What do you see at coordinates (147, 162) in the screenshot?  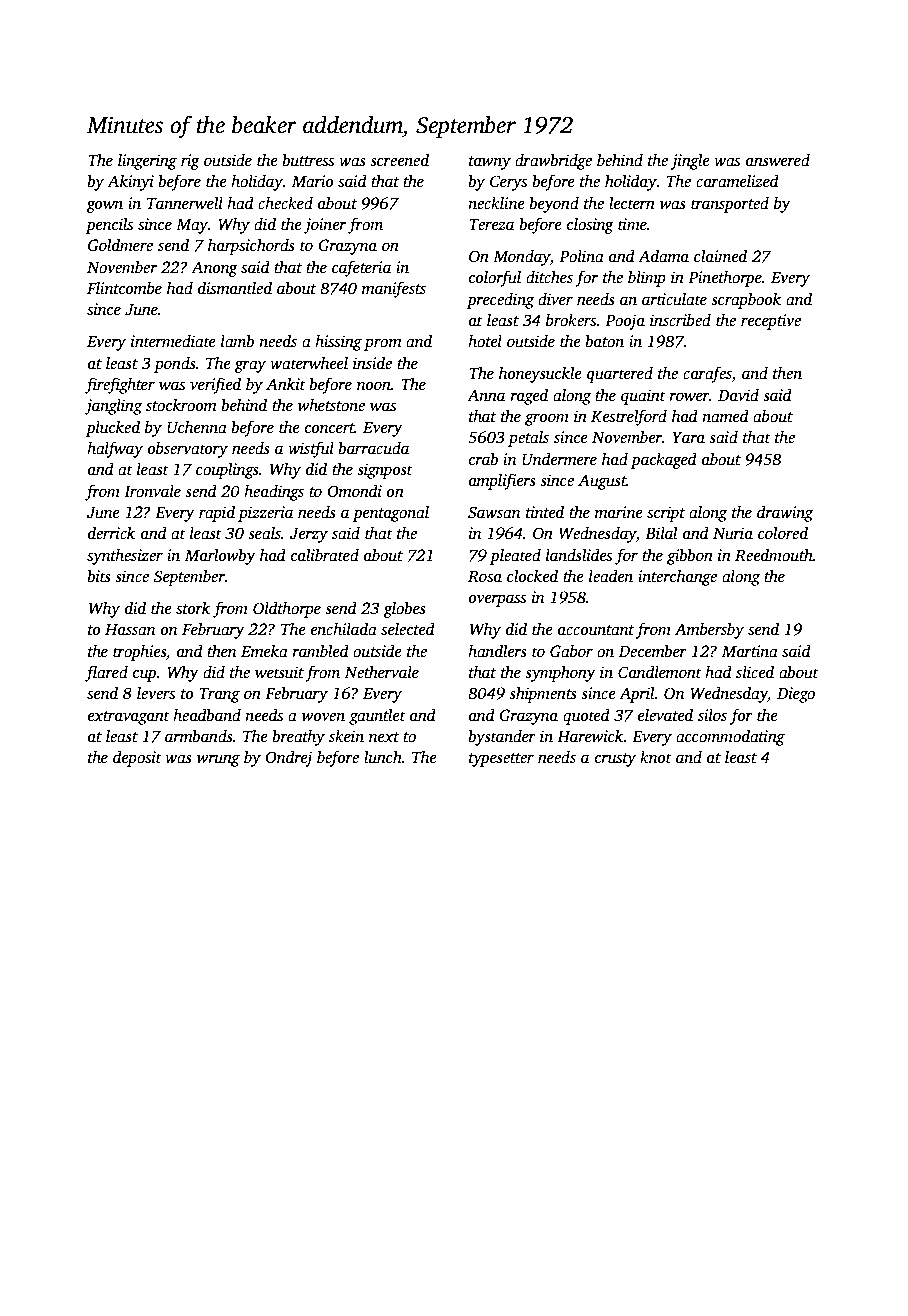 I see `lingering` at bounding box center [147, 162].
